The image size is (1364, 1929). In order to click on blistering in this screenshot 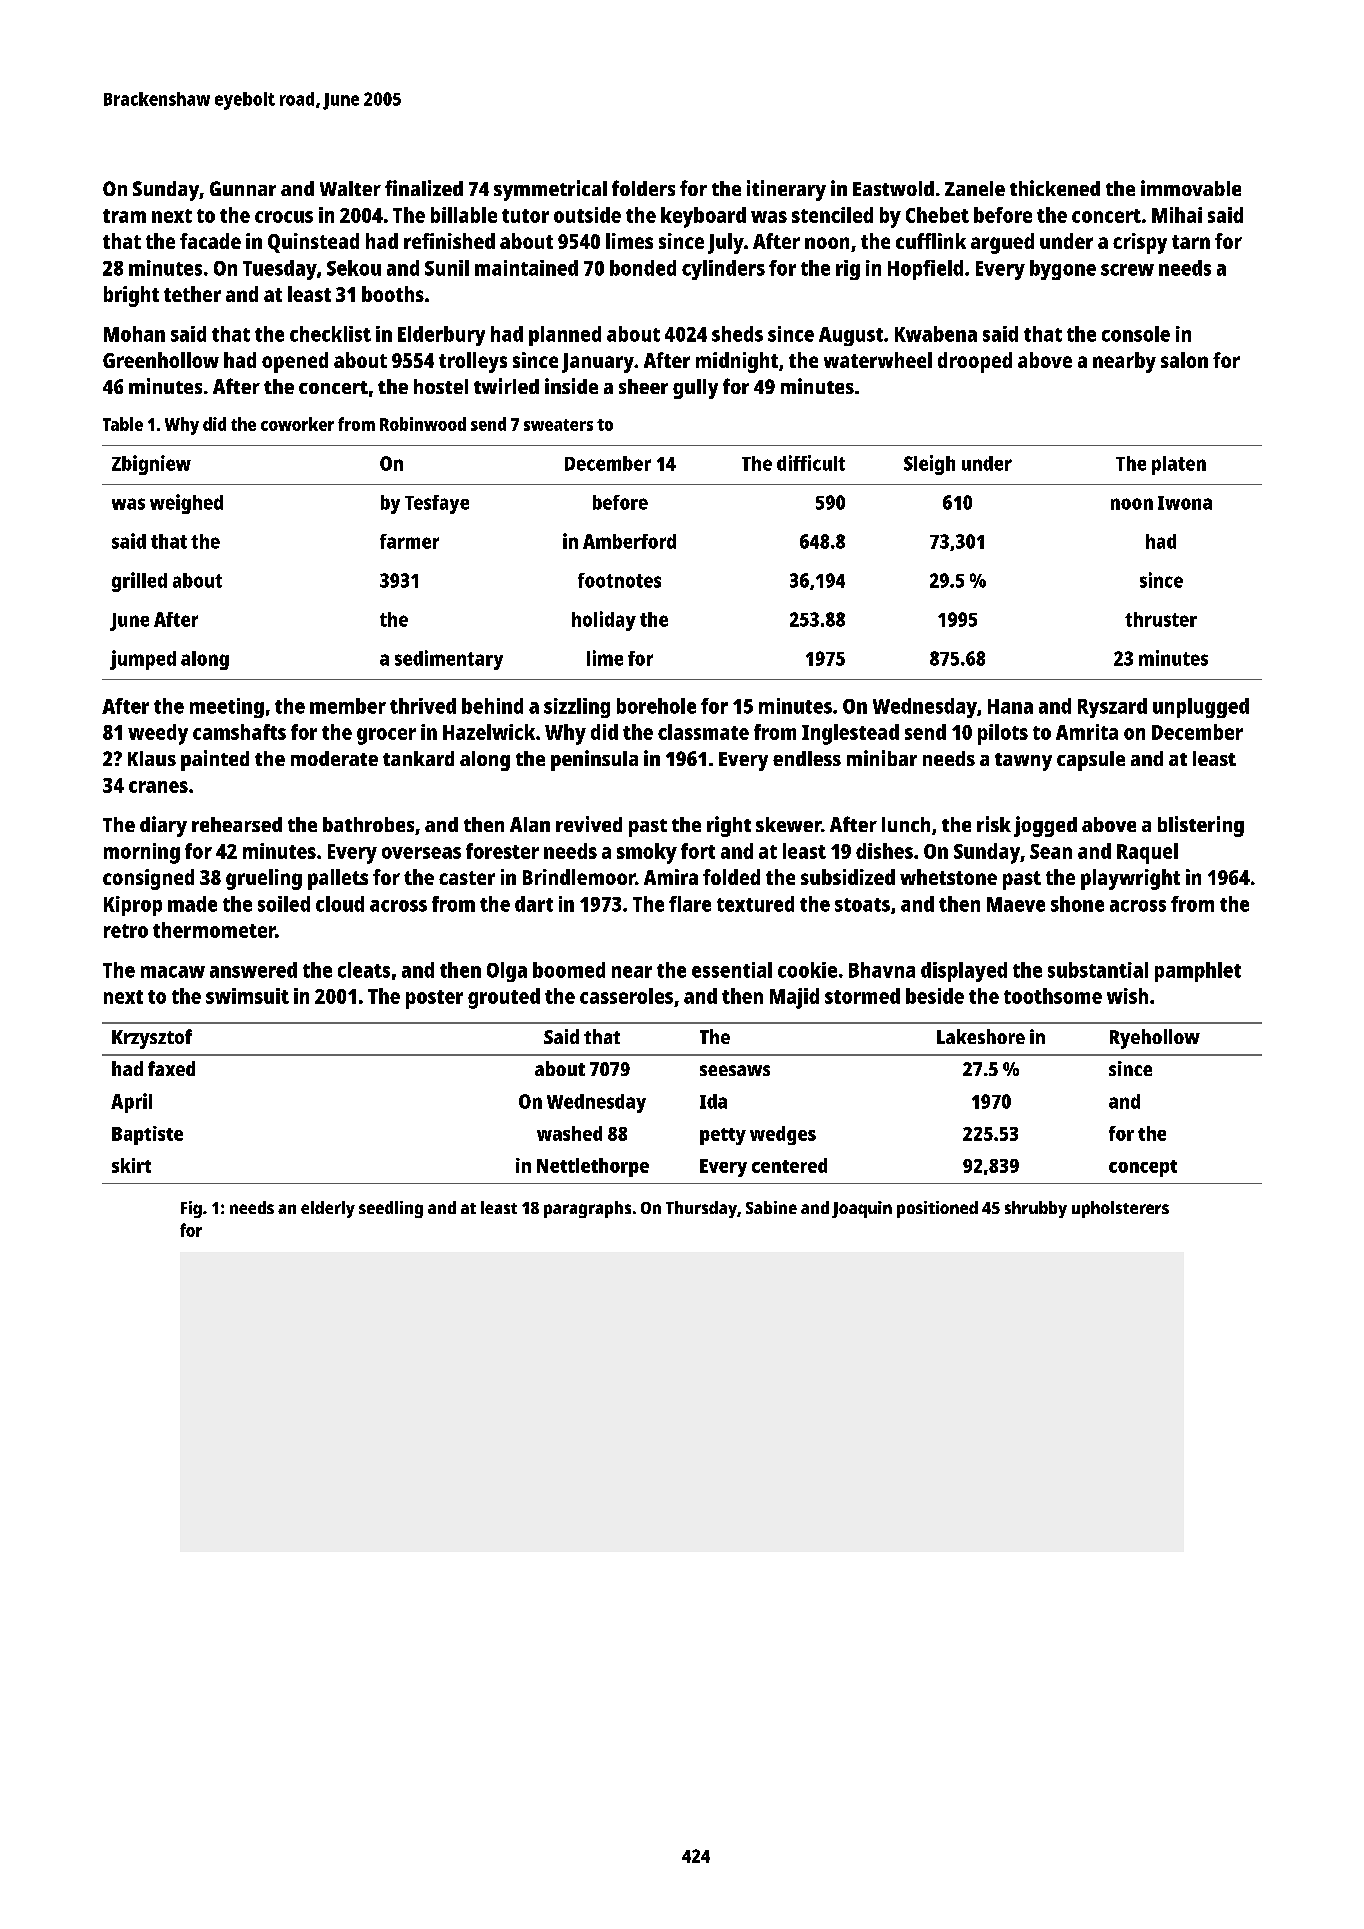, I will do `click(1201, 826)`.
